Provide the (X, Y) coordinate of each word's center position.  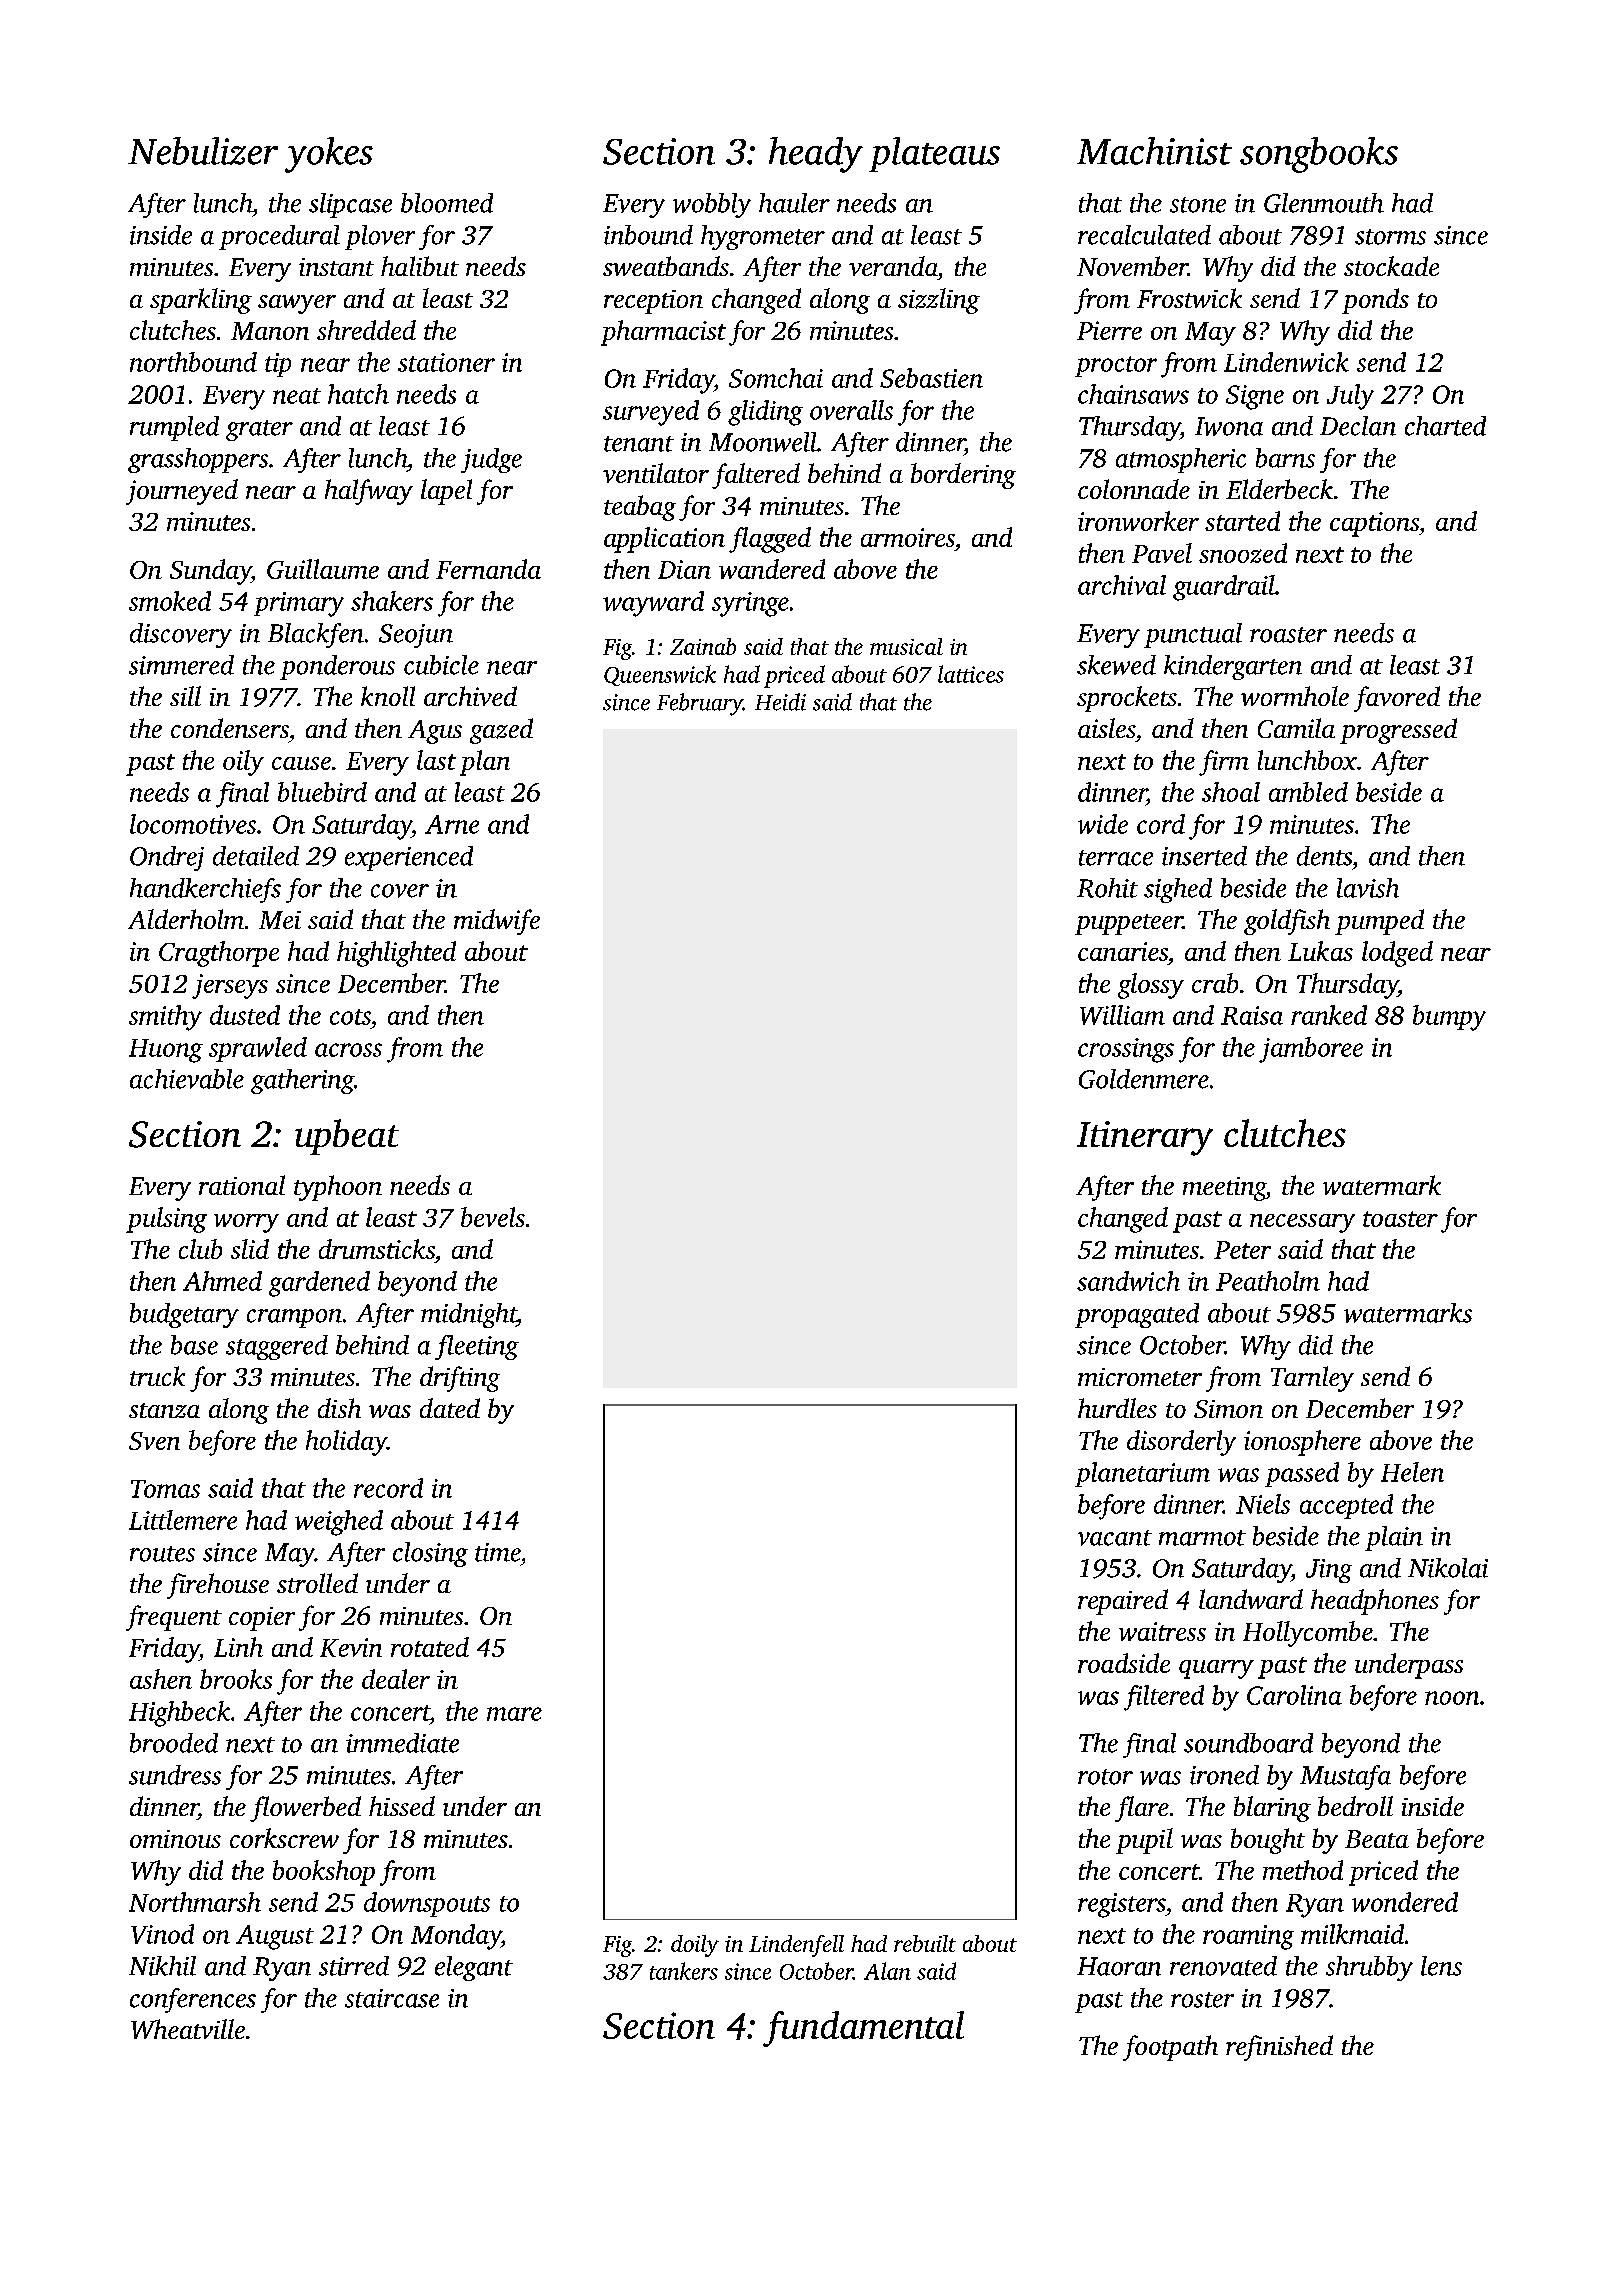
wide (1103, 824)
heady (816, 155)
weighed (339, 1523)
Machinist (1154, 151)
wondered (1405, 1902)
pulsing (166, 1220)
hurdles (1117, 1408)
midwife (497, 922)
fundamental (863, 2029)
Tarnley (1312, 1379)
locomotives (193, 824)
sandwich (1128, 1281)
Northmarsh (195, 1902)
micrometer (1140, 1377)
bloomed (447, 203)
